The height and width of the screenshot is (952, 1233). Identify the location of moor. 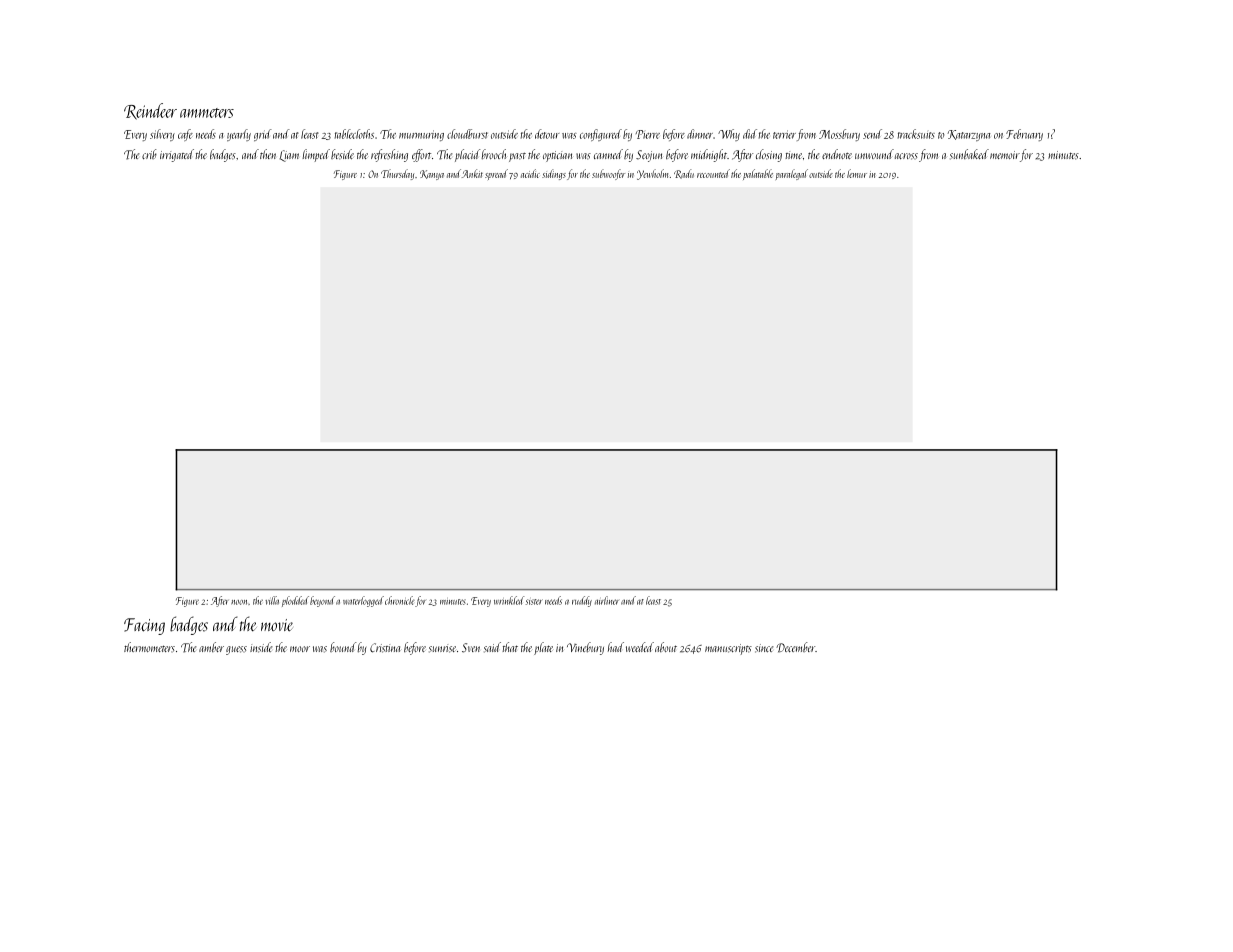
(300, 649).
